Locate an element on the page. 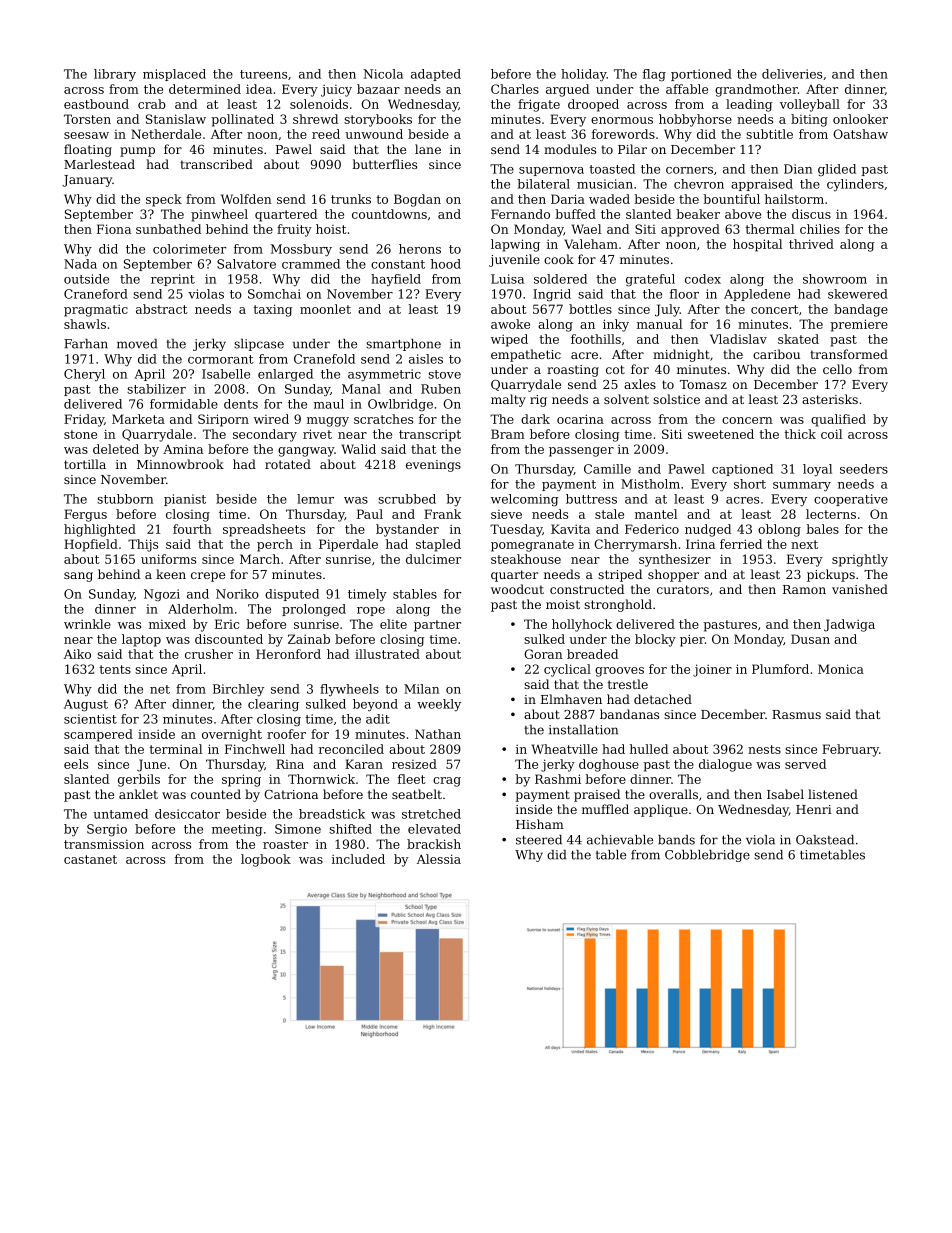 This image has width=952, height=1233. muggy is located at coordinates (328, 422).
